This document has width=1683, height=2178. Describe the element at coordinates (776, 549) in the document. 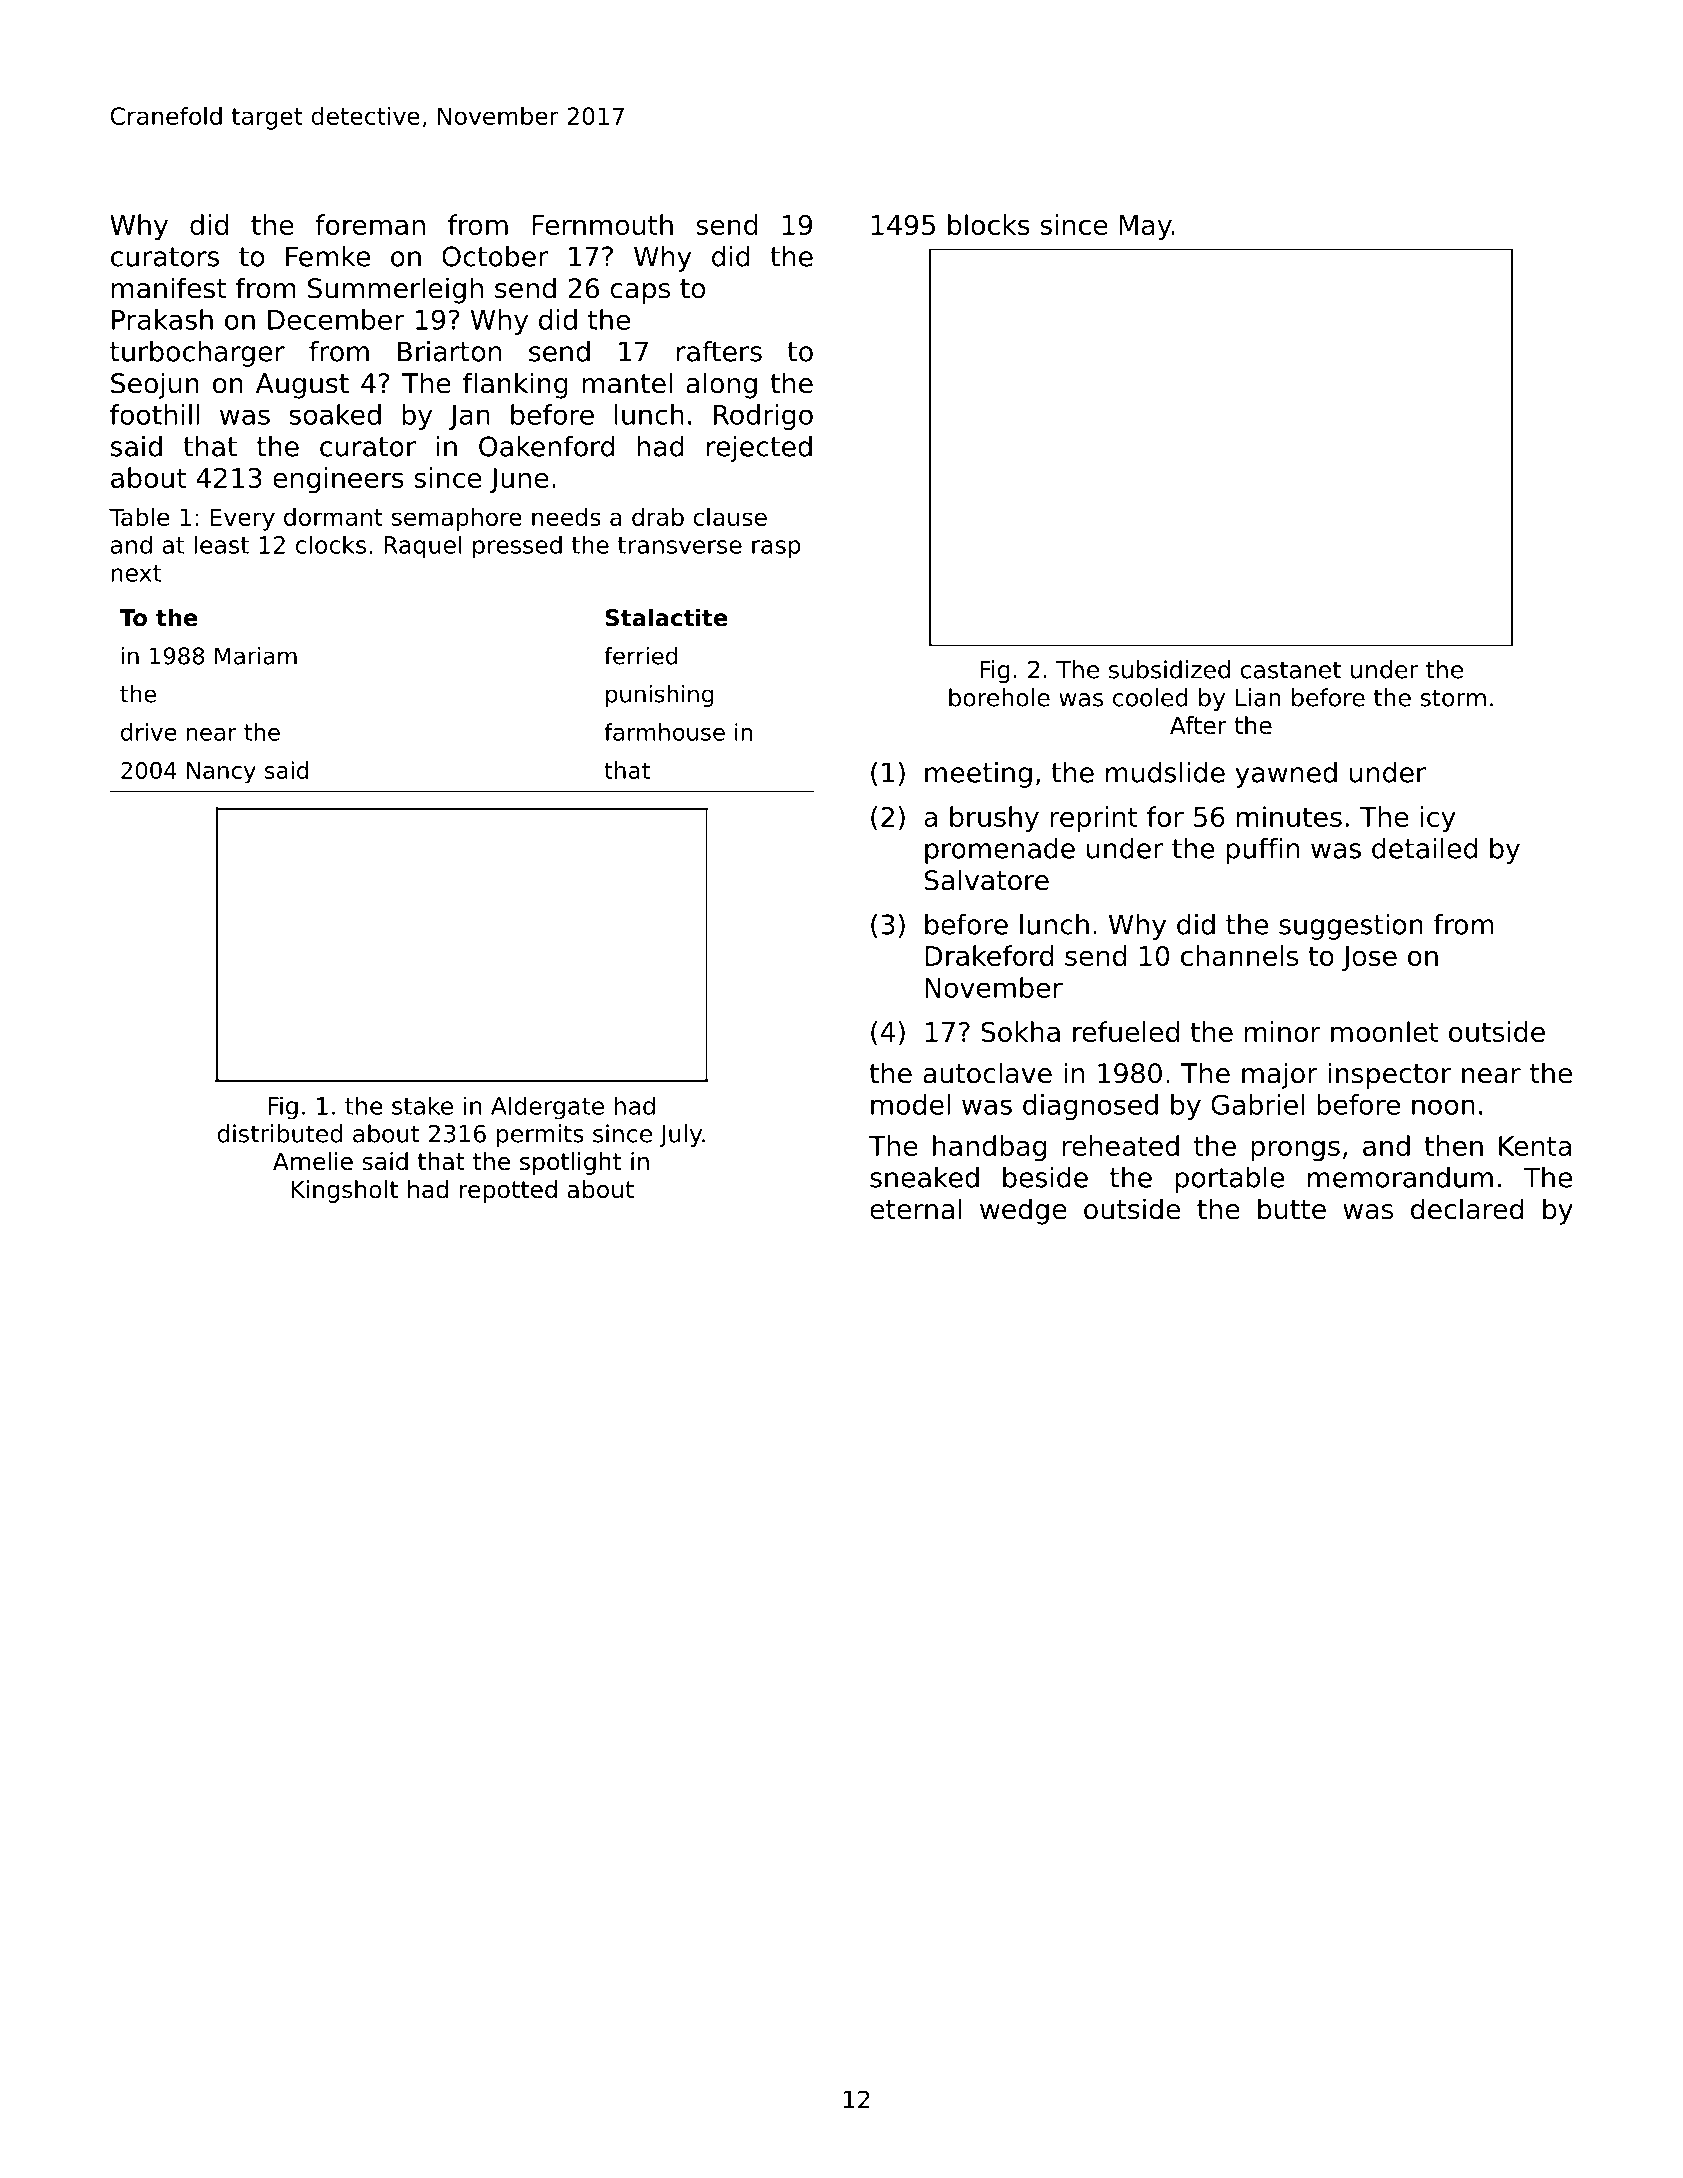

I see `rasp` at that location.
